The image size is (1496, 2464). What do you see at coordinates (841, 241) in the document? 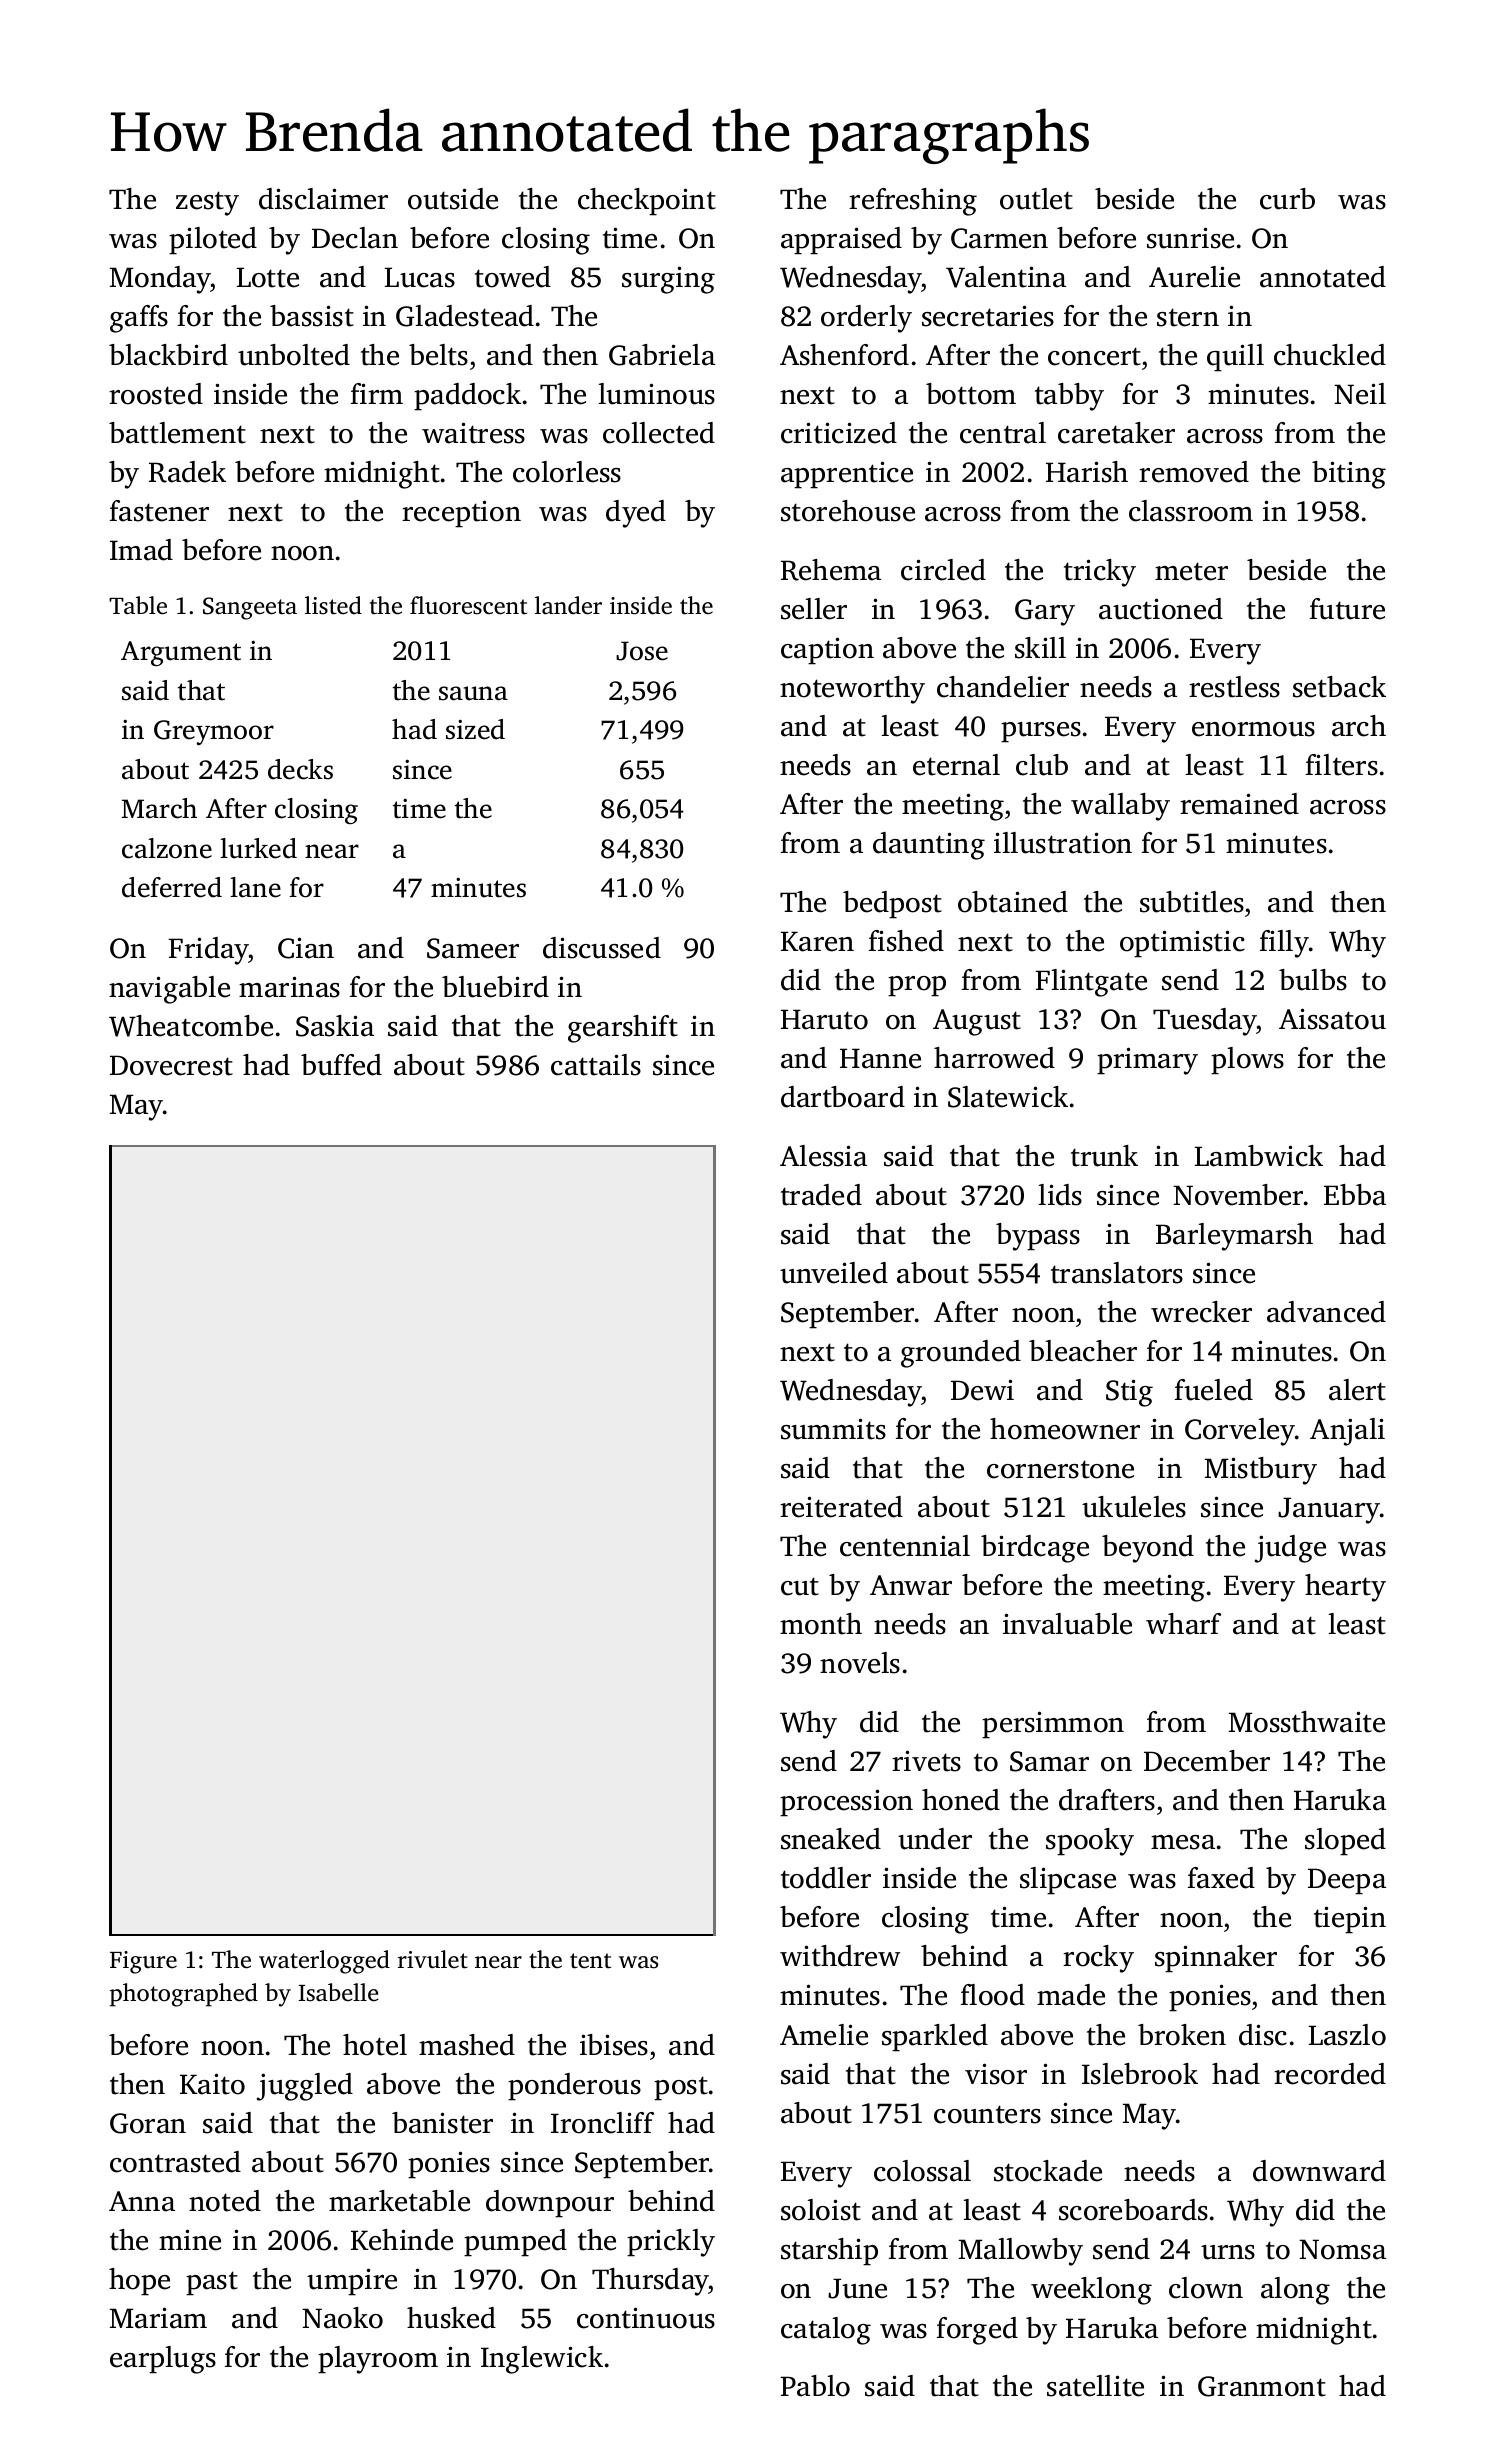
I see `appraised` at bounding box center [841, 241].
